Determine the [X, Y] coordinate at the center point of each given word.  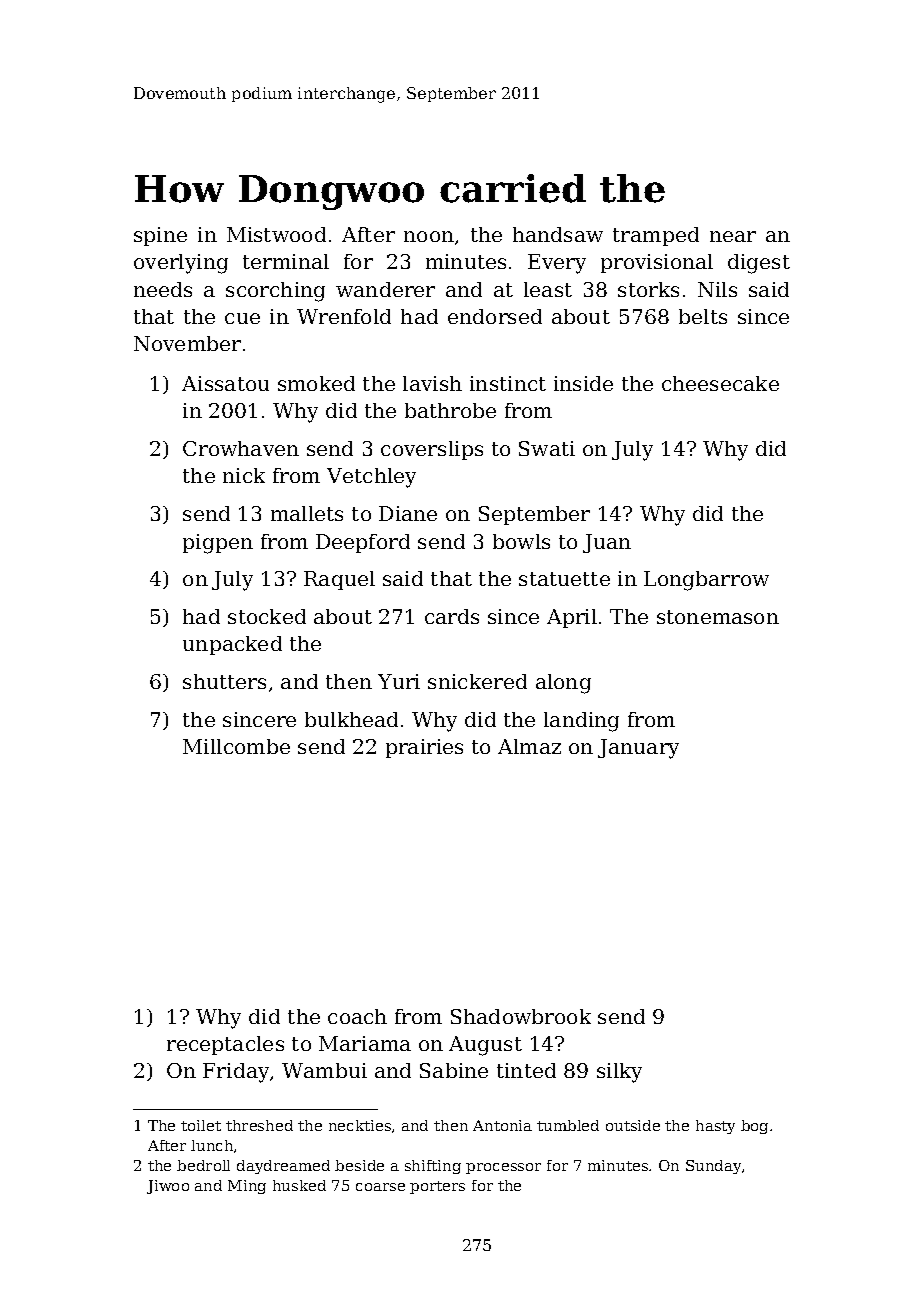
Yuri [399, 681]
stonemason [718, 617]
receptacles [225, 1045]
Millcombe [236, 746]
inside [583, 383]
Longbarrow [706, 581]
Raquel [339, 580]
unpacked [232, 645]
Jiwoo [168, 1187]
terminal [286, 261]
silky [619, 1073]
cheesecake [720, 383]
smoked [316, 383]
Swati [547, 448]
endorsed [495, 316]
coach [357, 1016]
